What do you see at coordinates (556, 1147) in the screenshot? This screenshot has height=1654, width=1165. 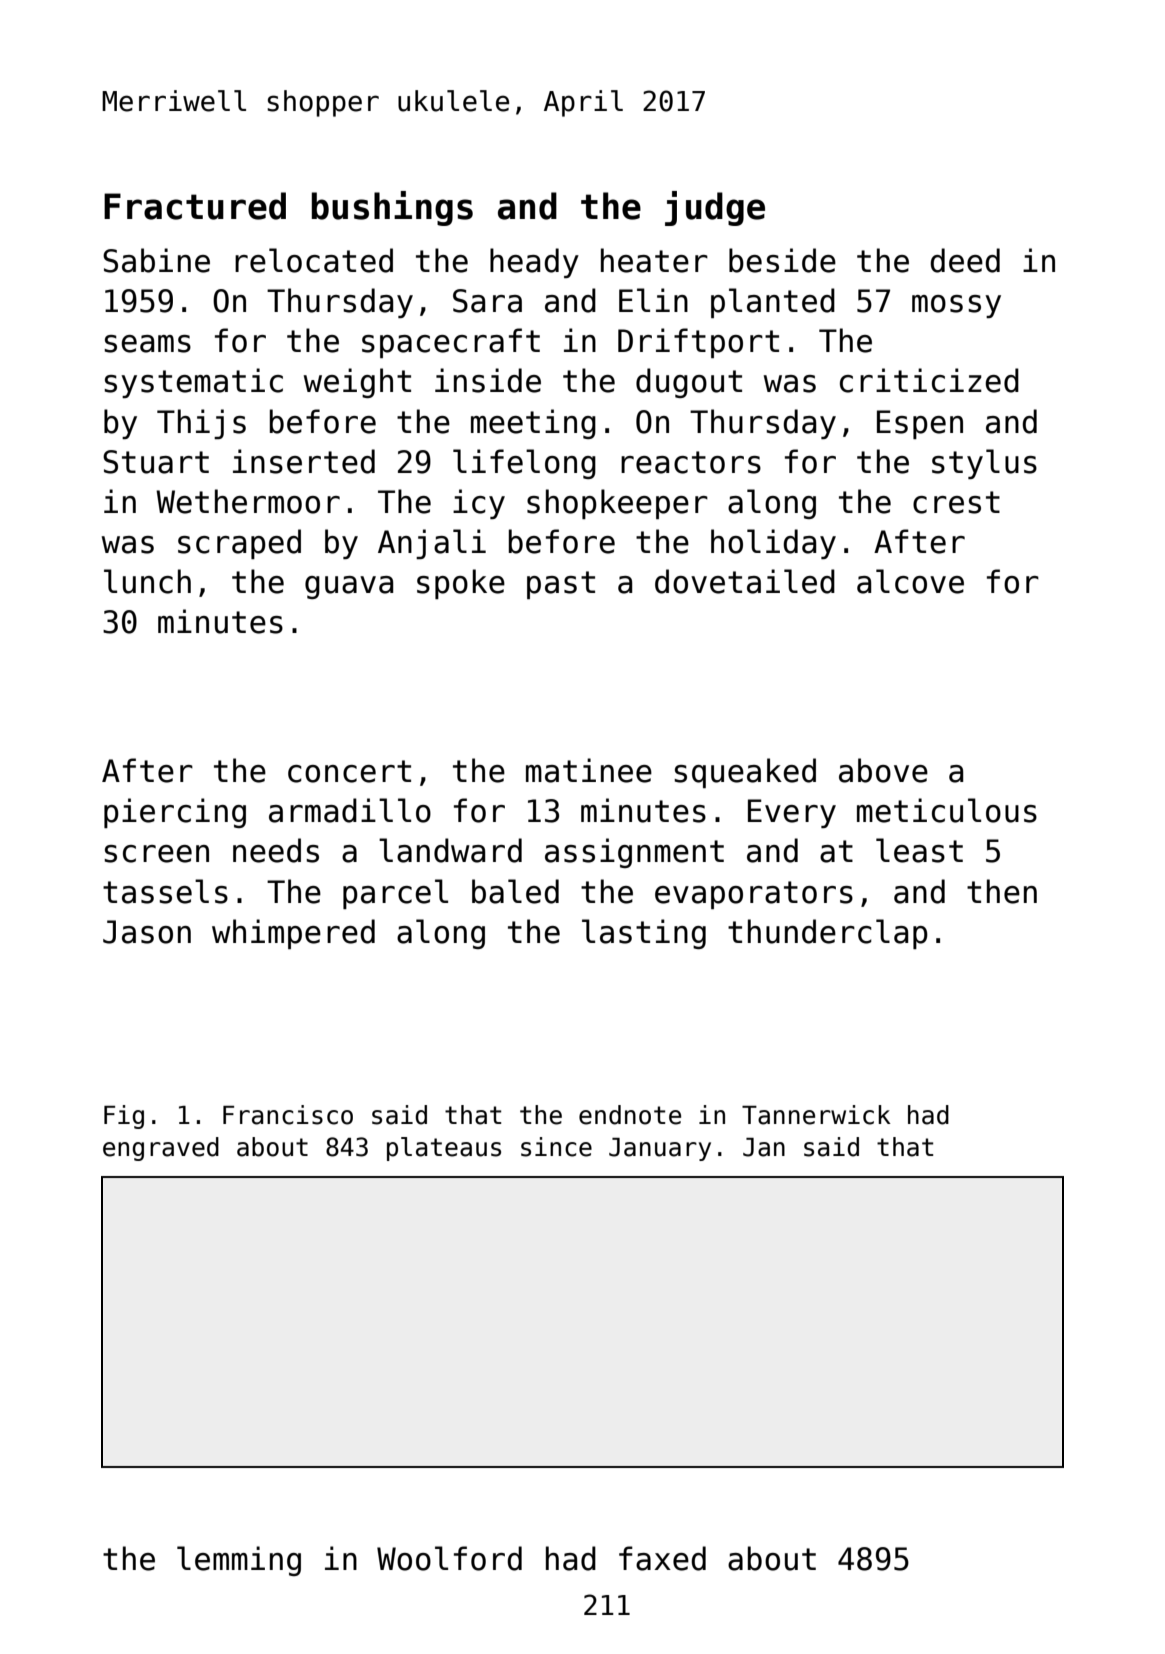 I see `since` at bounding box center [556, 1147].
